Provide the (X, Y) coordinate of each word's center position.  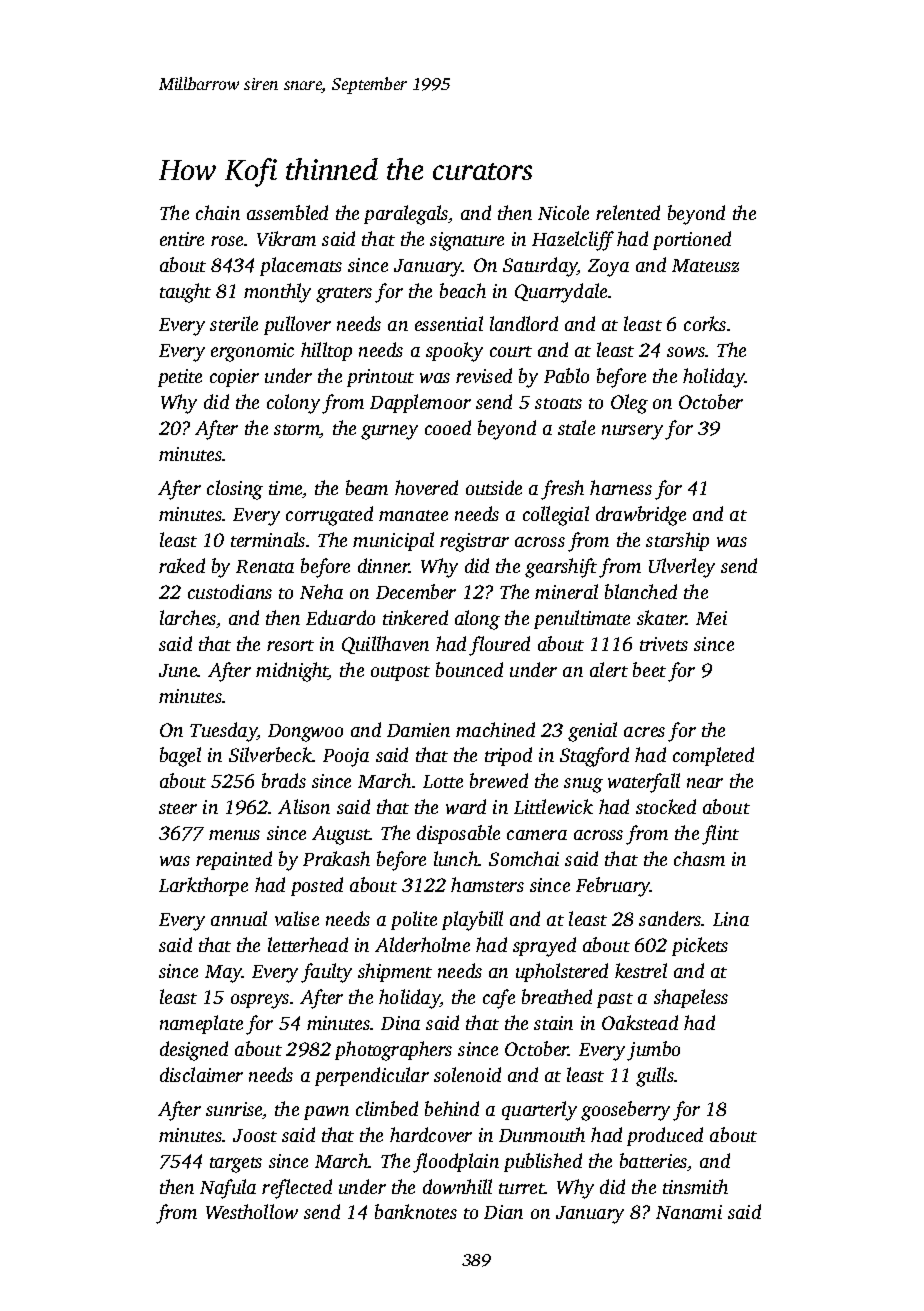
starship (677, 541)
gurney (389, 432)
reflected (297, 1189)
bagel (180, 757)
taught (185, 293)
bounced (469, 669)
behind (452, 1108)
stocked (666, 806)
